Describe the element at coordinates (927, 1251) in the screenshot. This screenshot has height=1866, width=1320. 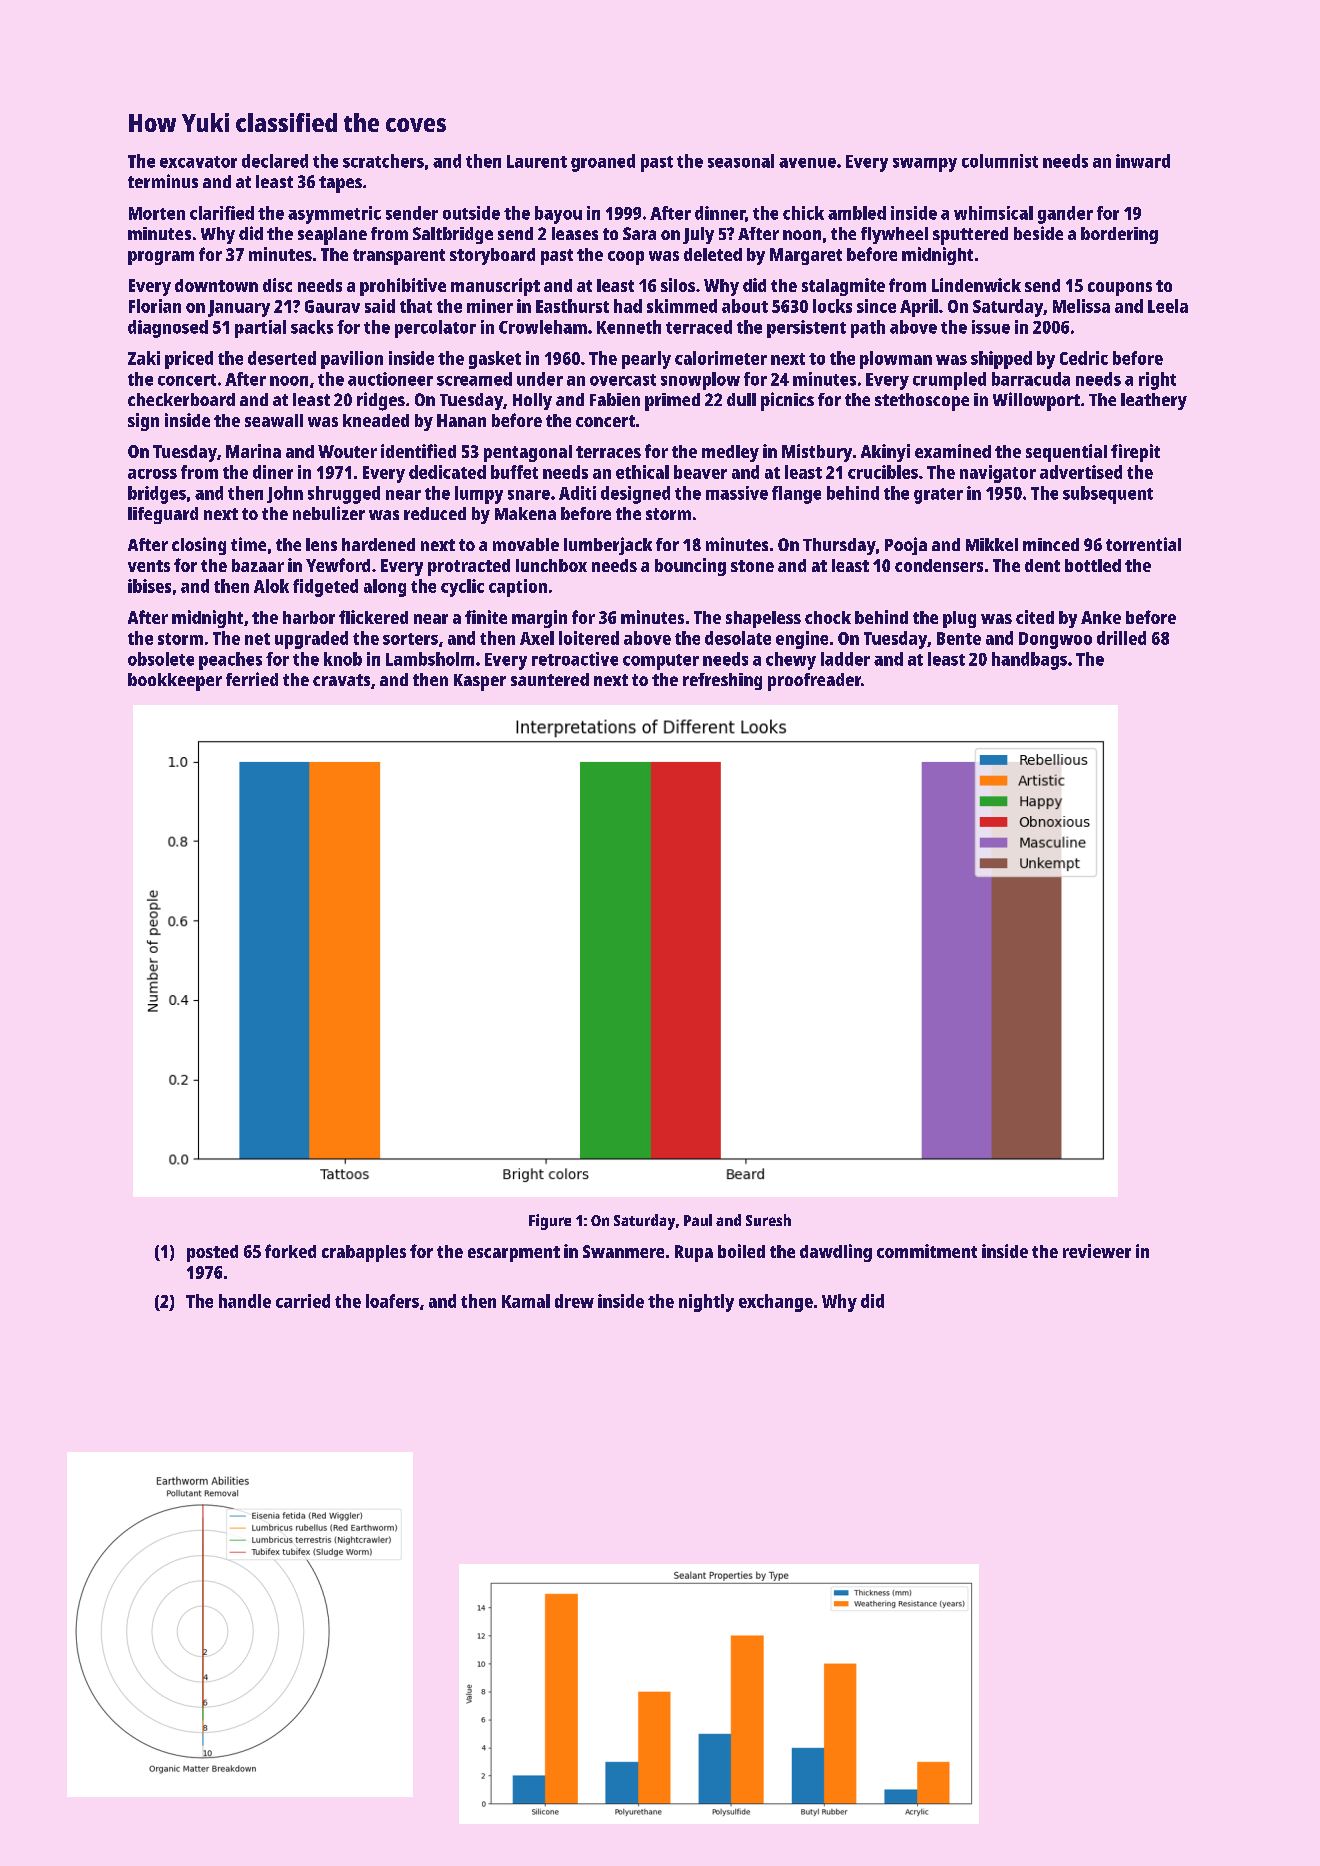
I see `commitment` at that location.
